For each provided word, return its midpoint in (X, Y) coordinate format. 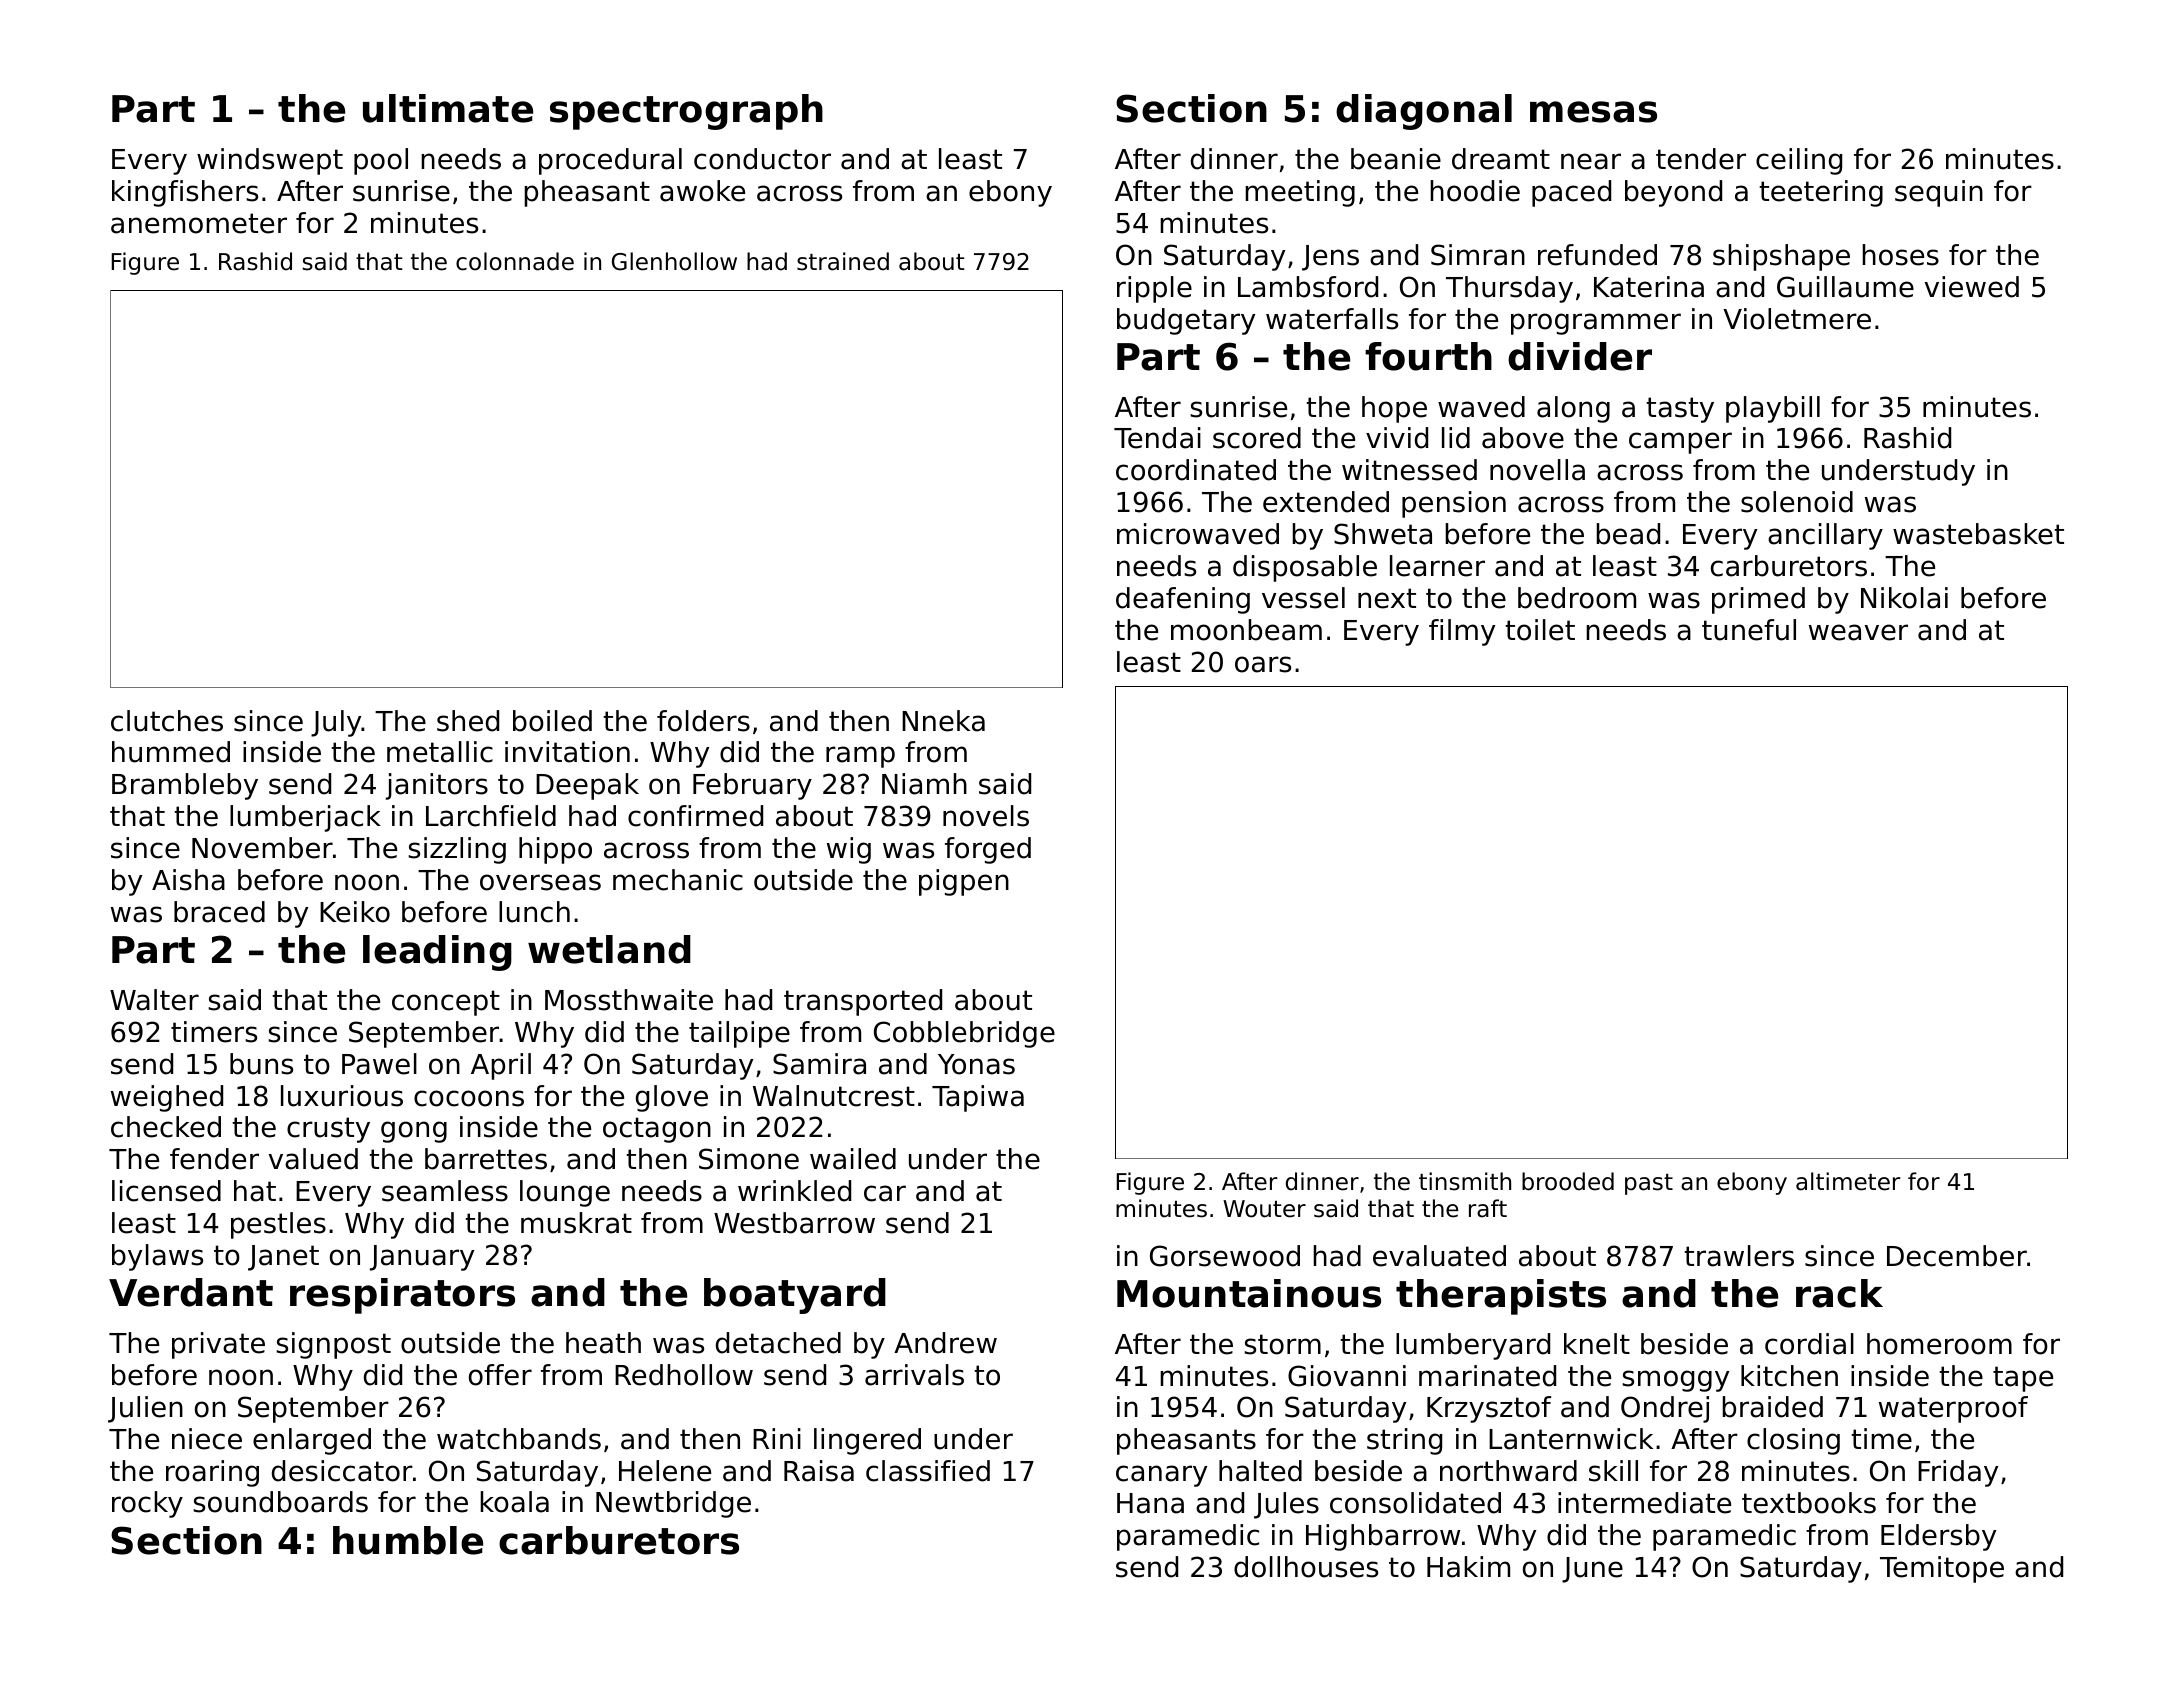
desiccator (342, 1471)
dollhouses (1306, 1567)
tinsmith (1465, 1181)
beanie (1396, 159)
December (1957, 1256)
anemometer (199, 223)
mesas (1593, 112)
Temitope (1942, 1569)
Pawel (379, 1064)
